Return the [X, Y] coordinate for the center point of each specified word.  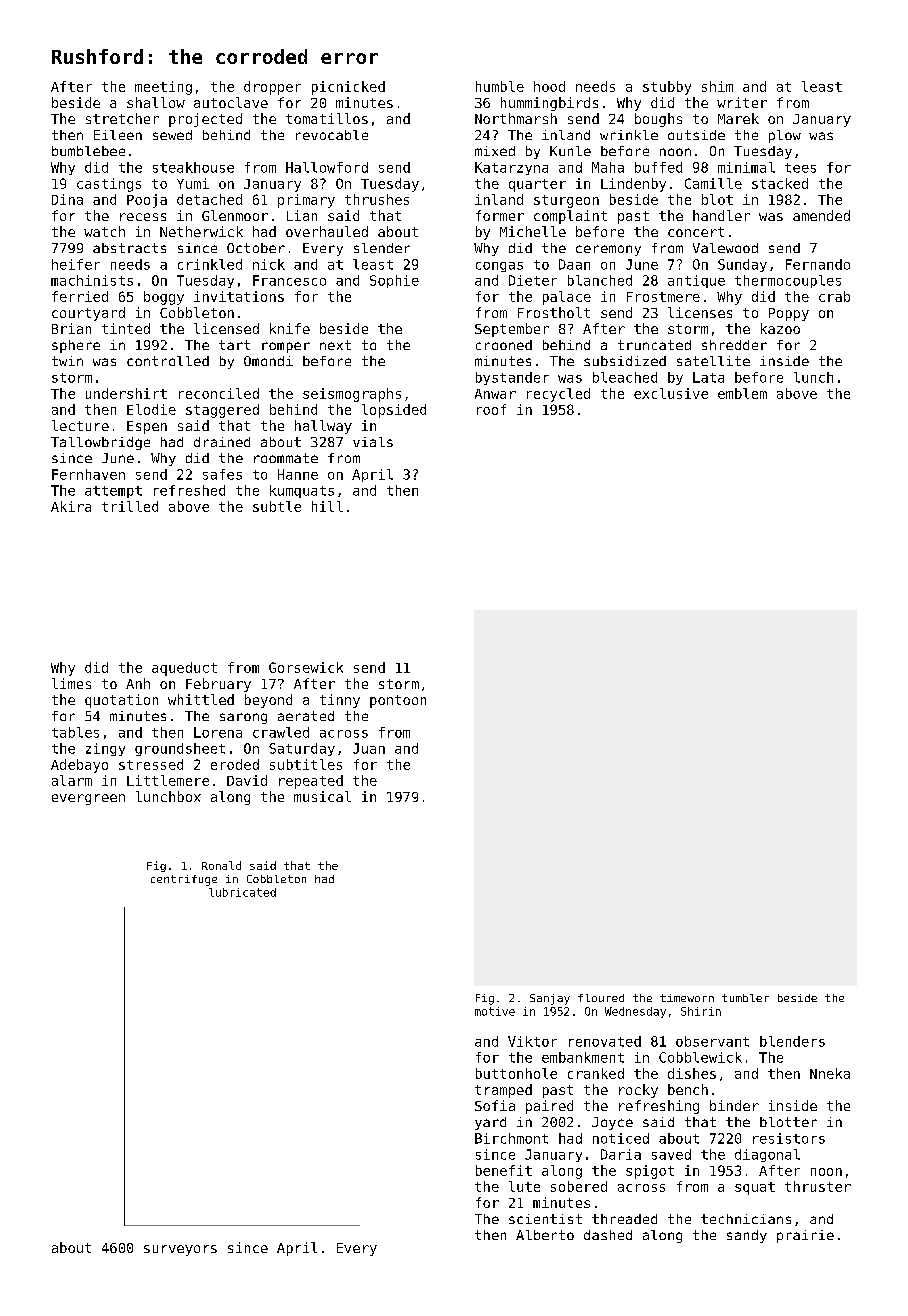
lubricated [242, 892]
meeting [163, 88]
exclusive [671, 393]
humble [500, 86]
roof [491, 409]
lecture [80, 425]
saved [671, 1154]
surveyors [180, 1250]
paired [549, 1107]
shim [717, 86]
